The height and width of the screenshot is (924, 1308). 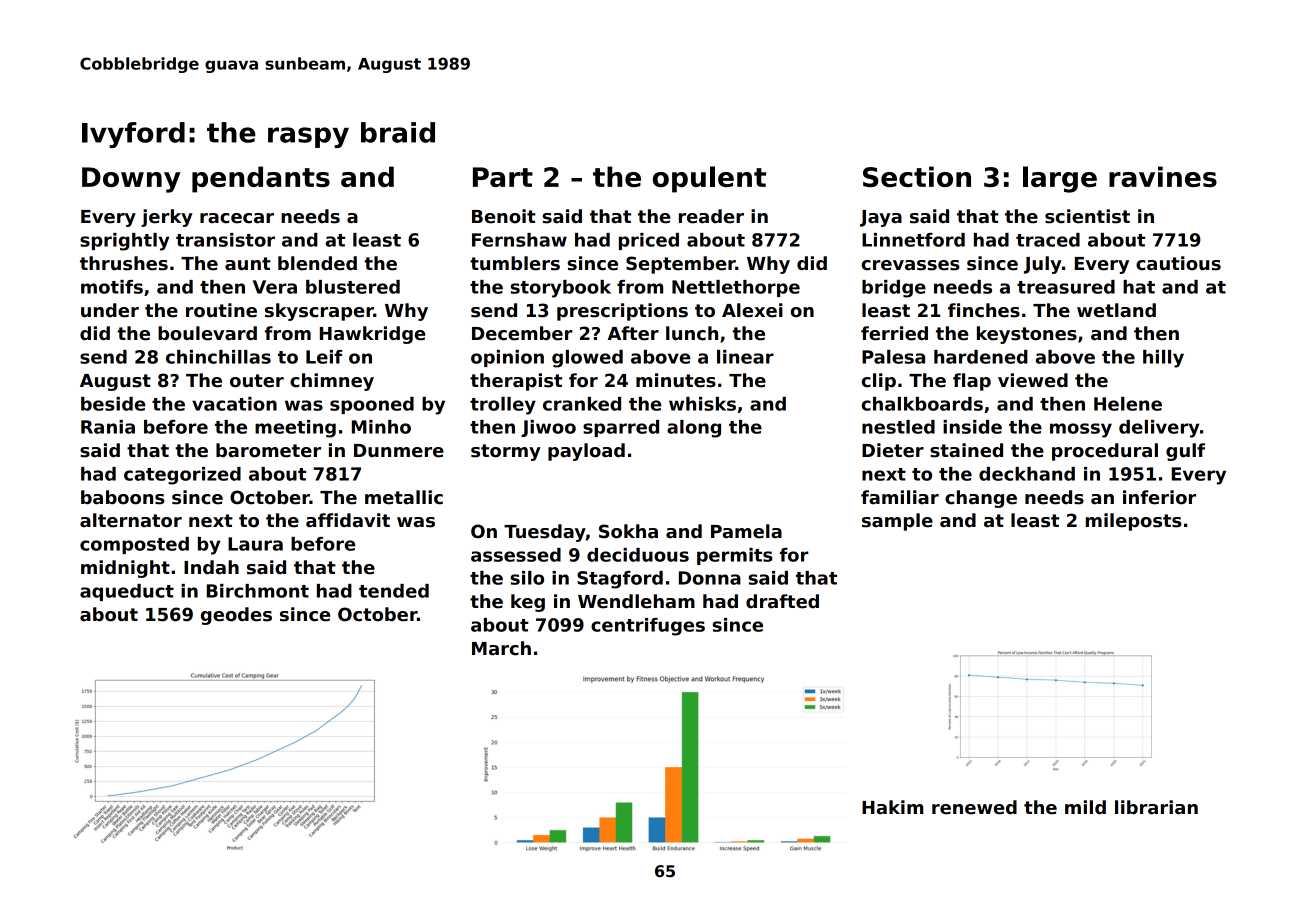 I want to click on librarian, so click(x=1156, y=807).
